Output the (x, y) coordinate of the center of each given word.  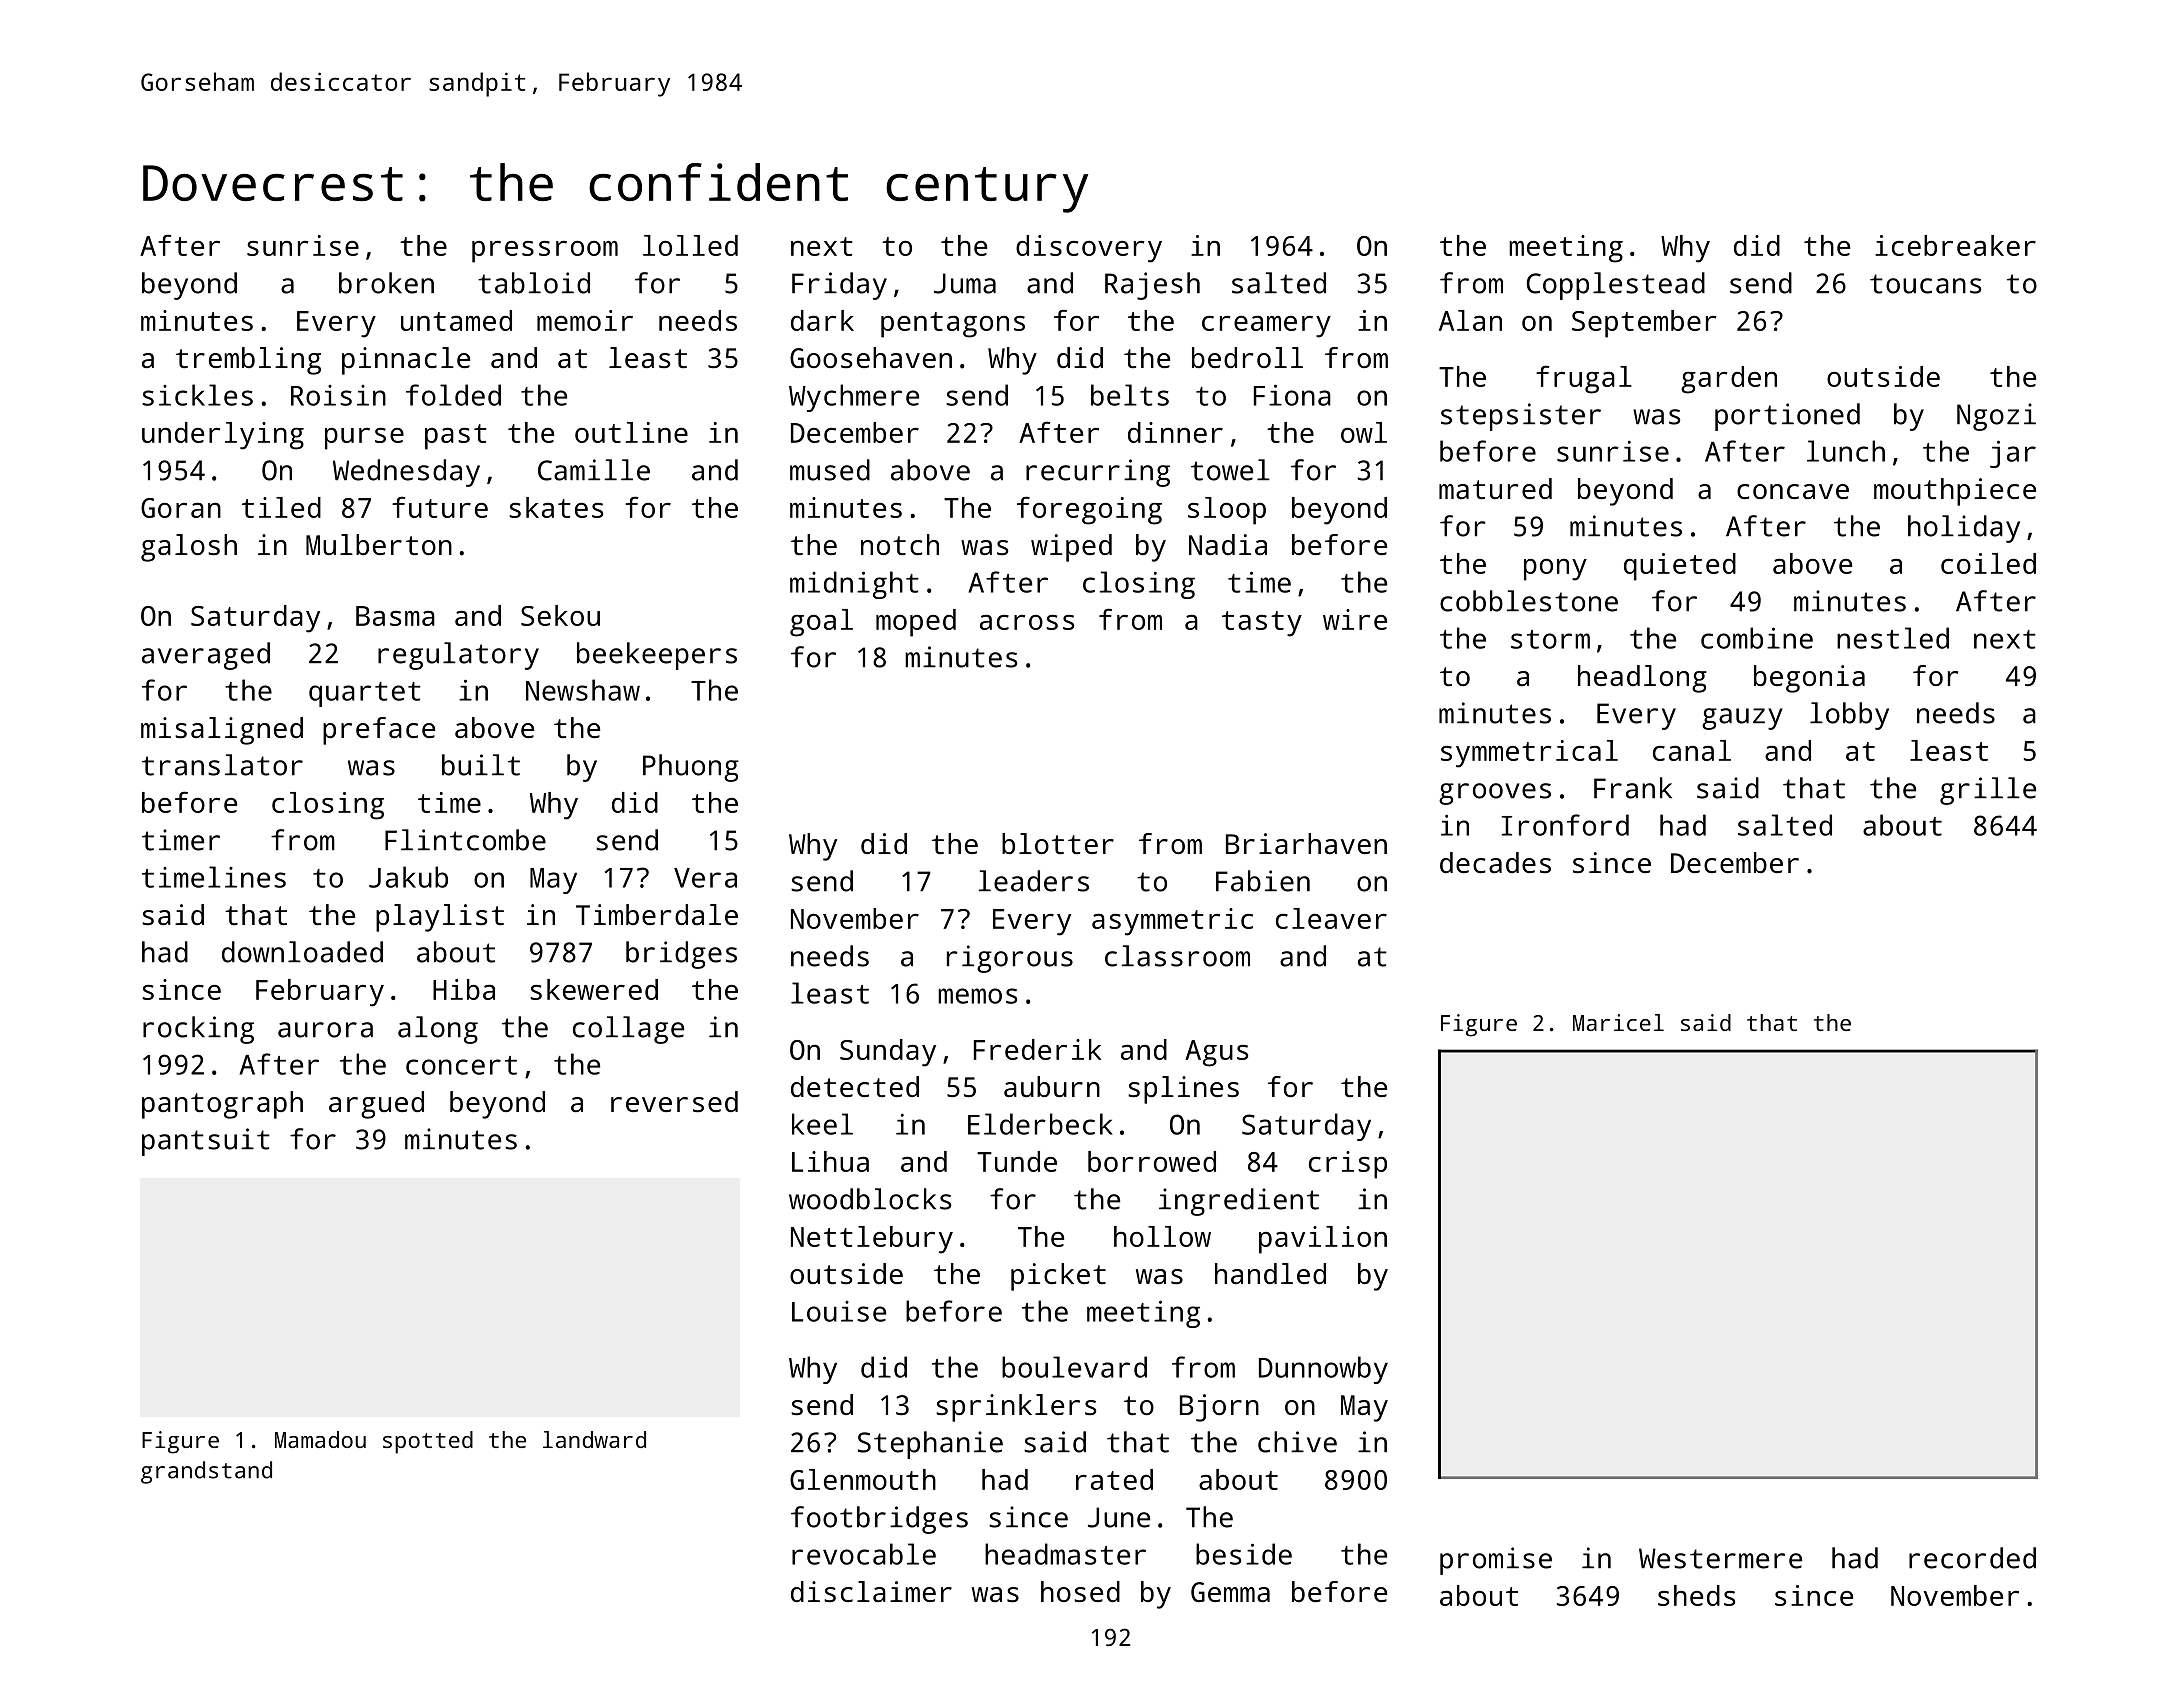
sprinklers (1016, 1408)
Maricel (1618, 1022)
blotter (1058, 843)
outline (631, 432)
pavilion (1323, 1240)
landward (594, 1439)
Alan (1470, 320)
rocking (198, 1030)
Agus (1216, 1053)
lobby (1849, 716)
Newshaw (583, 690)
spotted (428, 1442)
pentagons (953, 325)
